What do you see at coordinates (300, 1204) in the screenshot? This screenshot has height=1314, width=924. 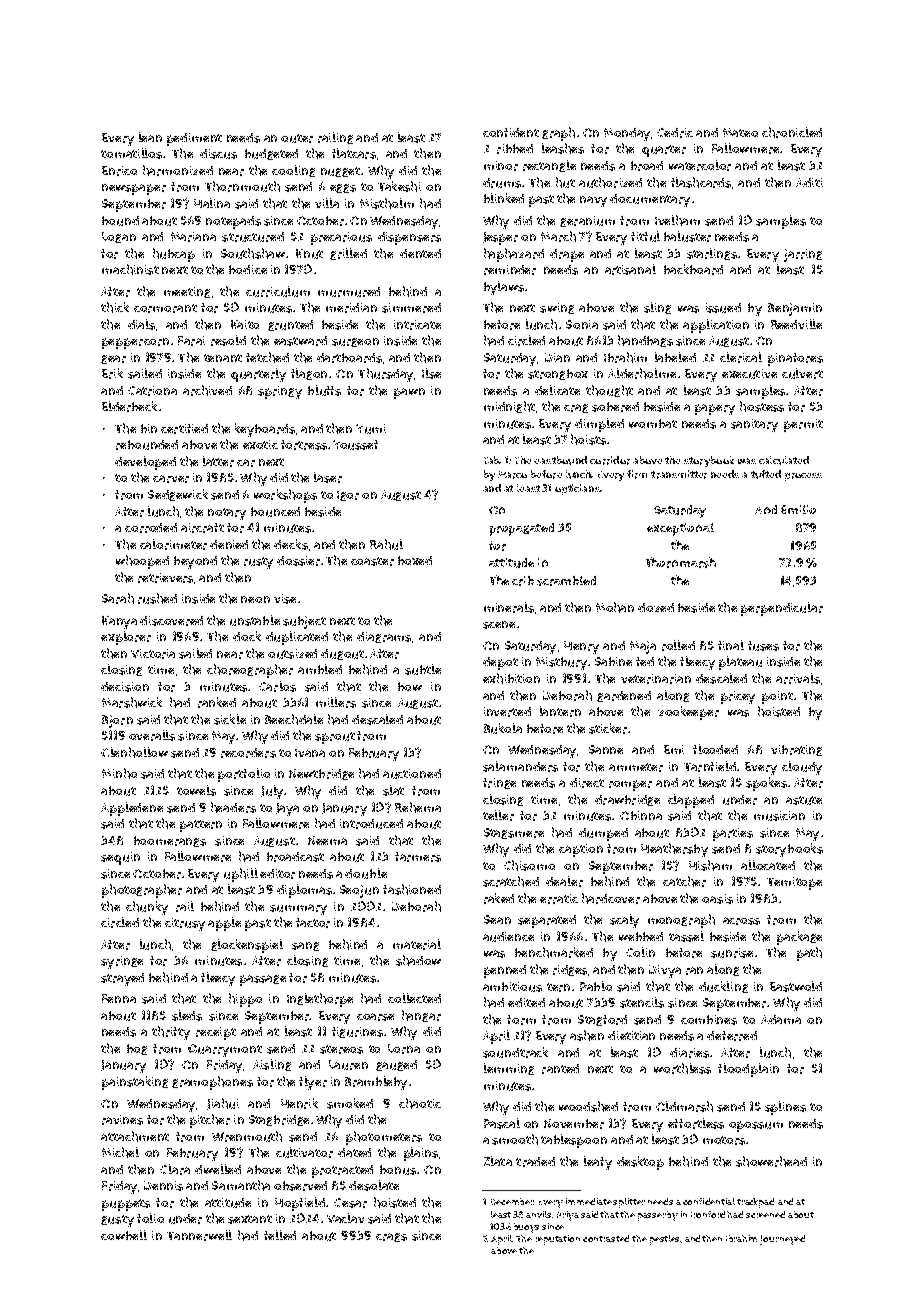 I see `Hopfield` at bounding box center [300, 1204].
